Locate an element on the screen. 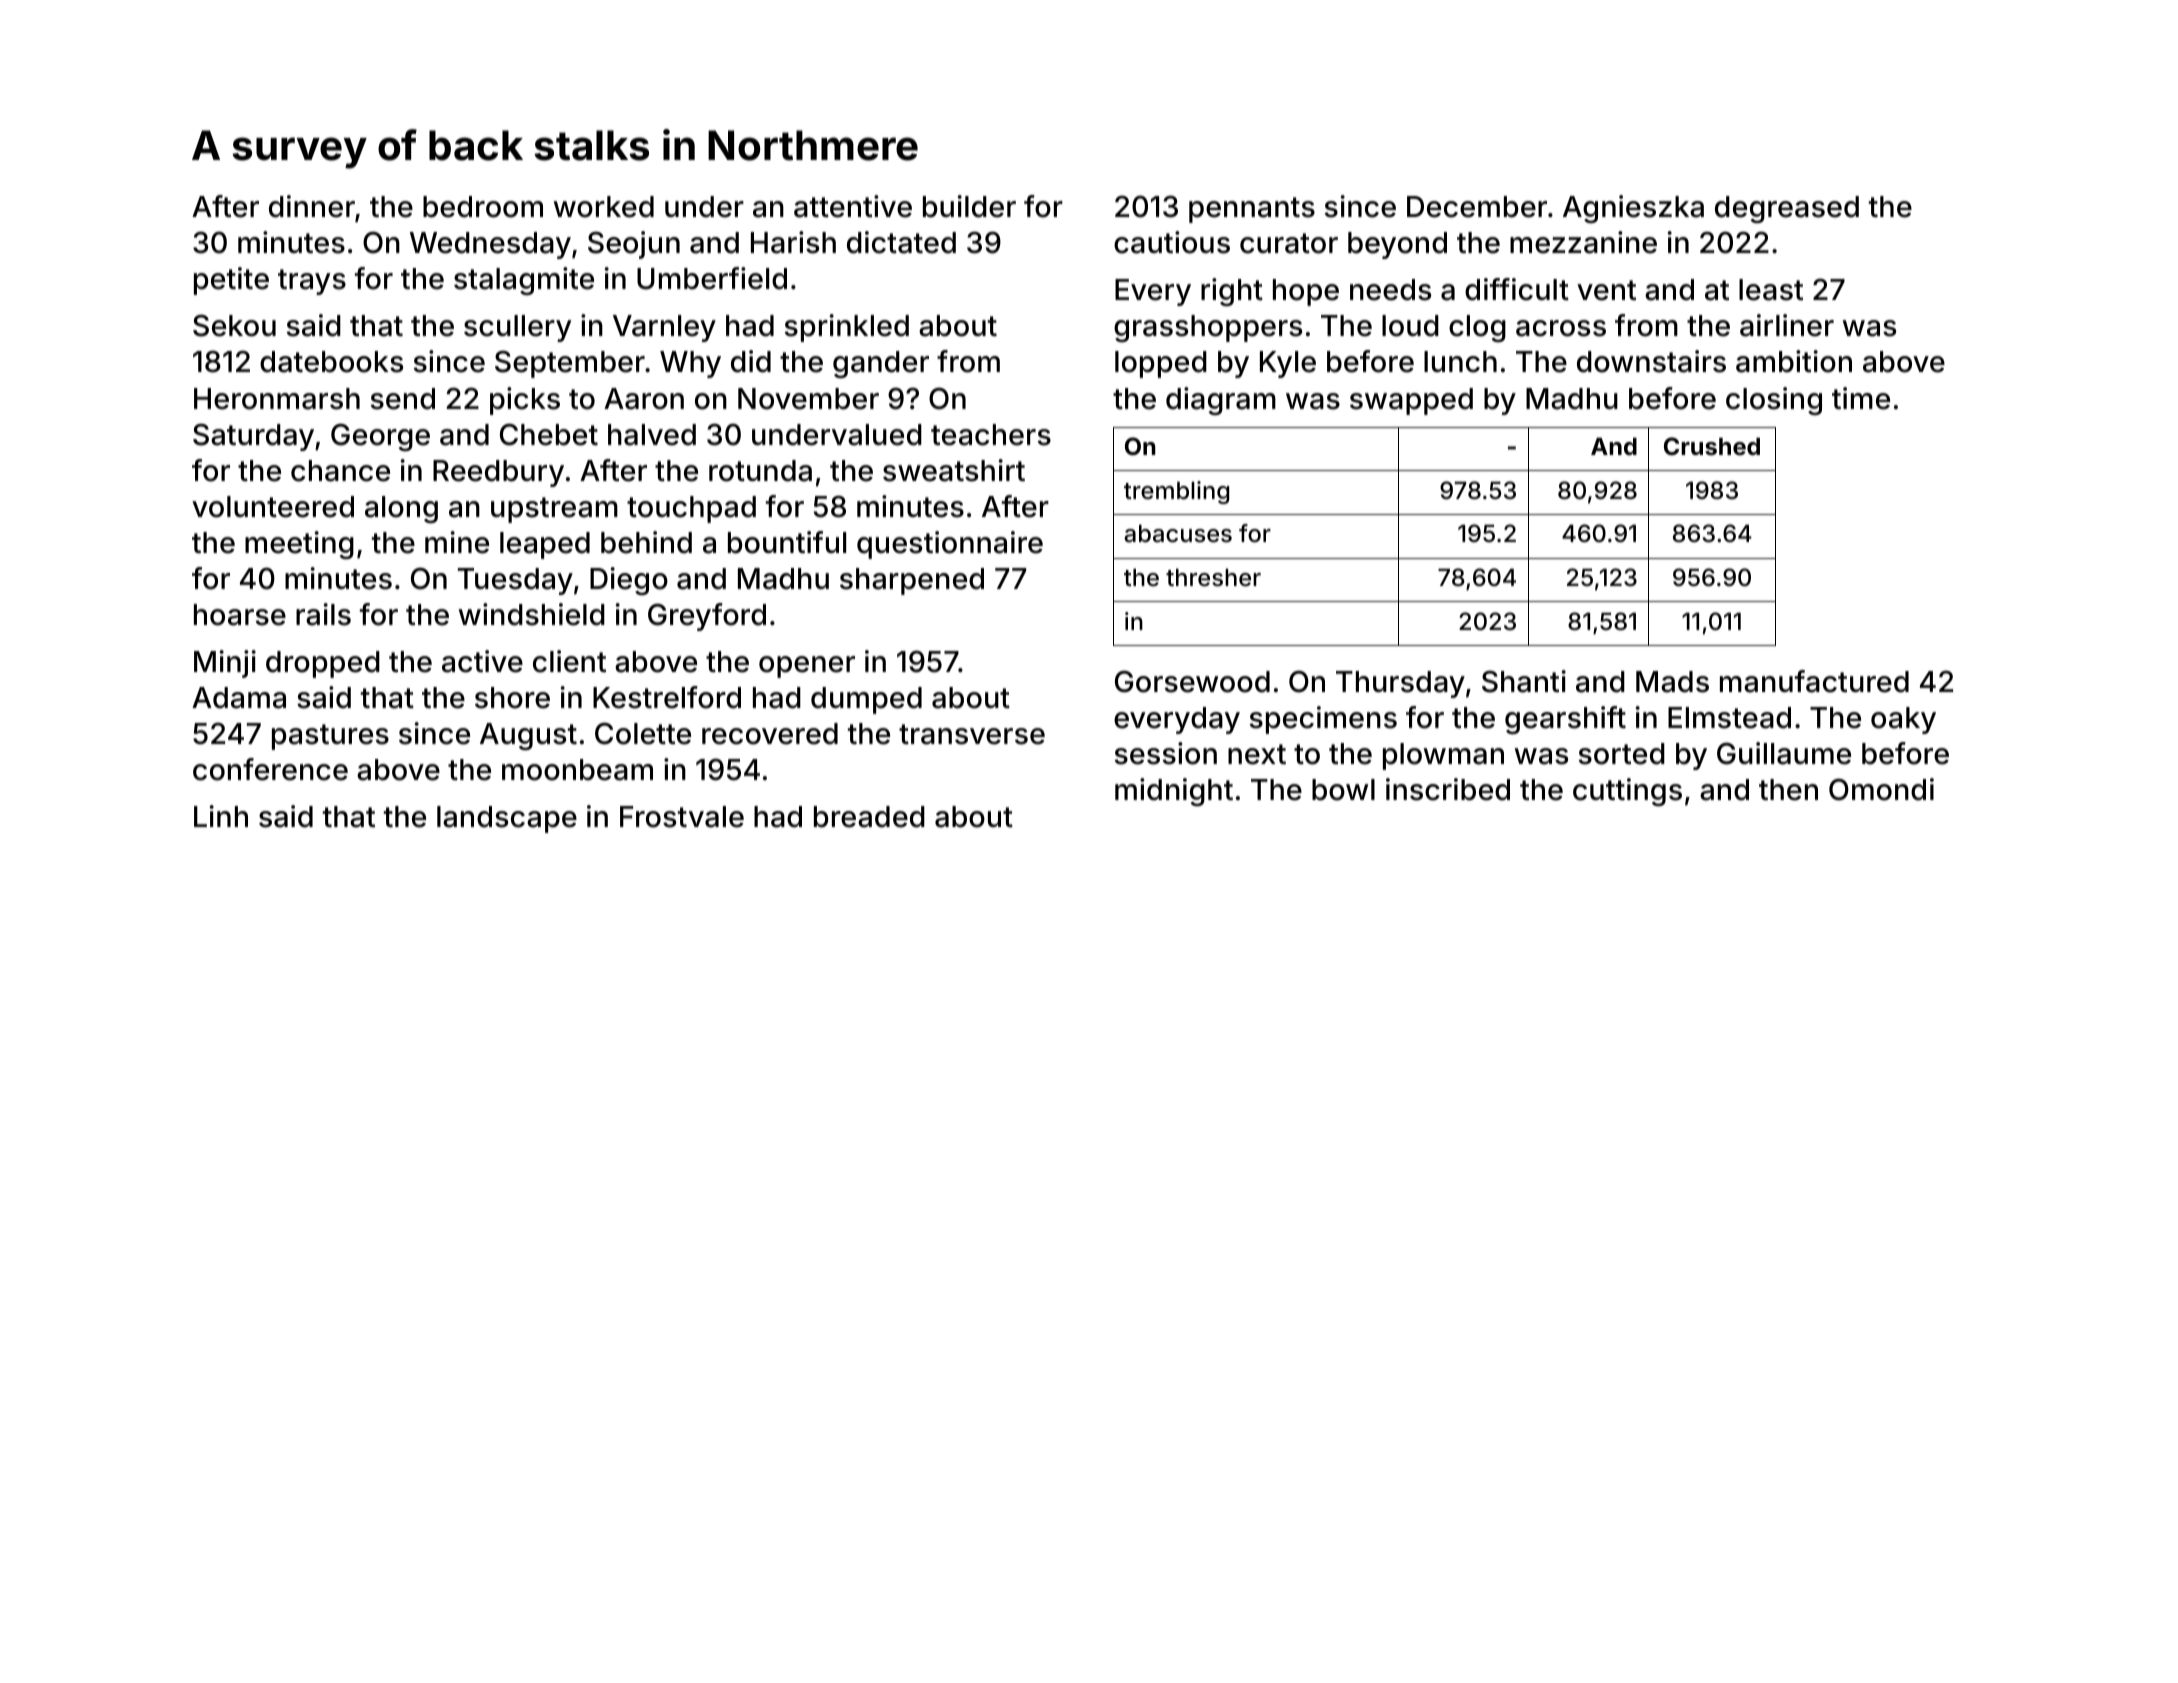 The image size is (2178, 1683). specimens is located at coordinates (1323, 720).
